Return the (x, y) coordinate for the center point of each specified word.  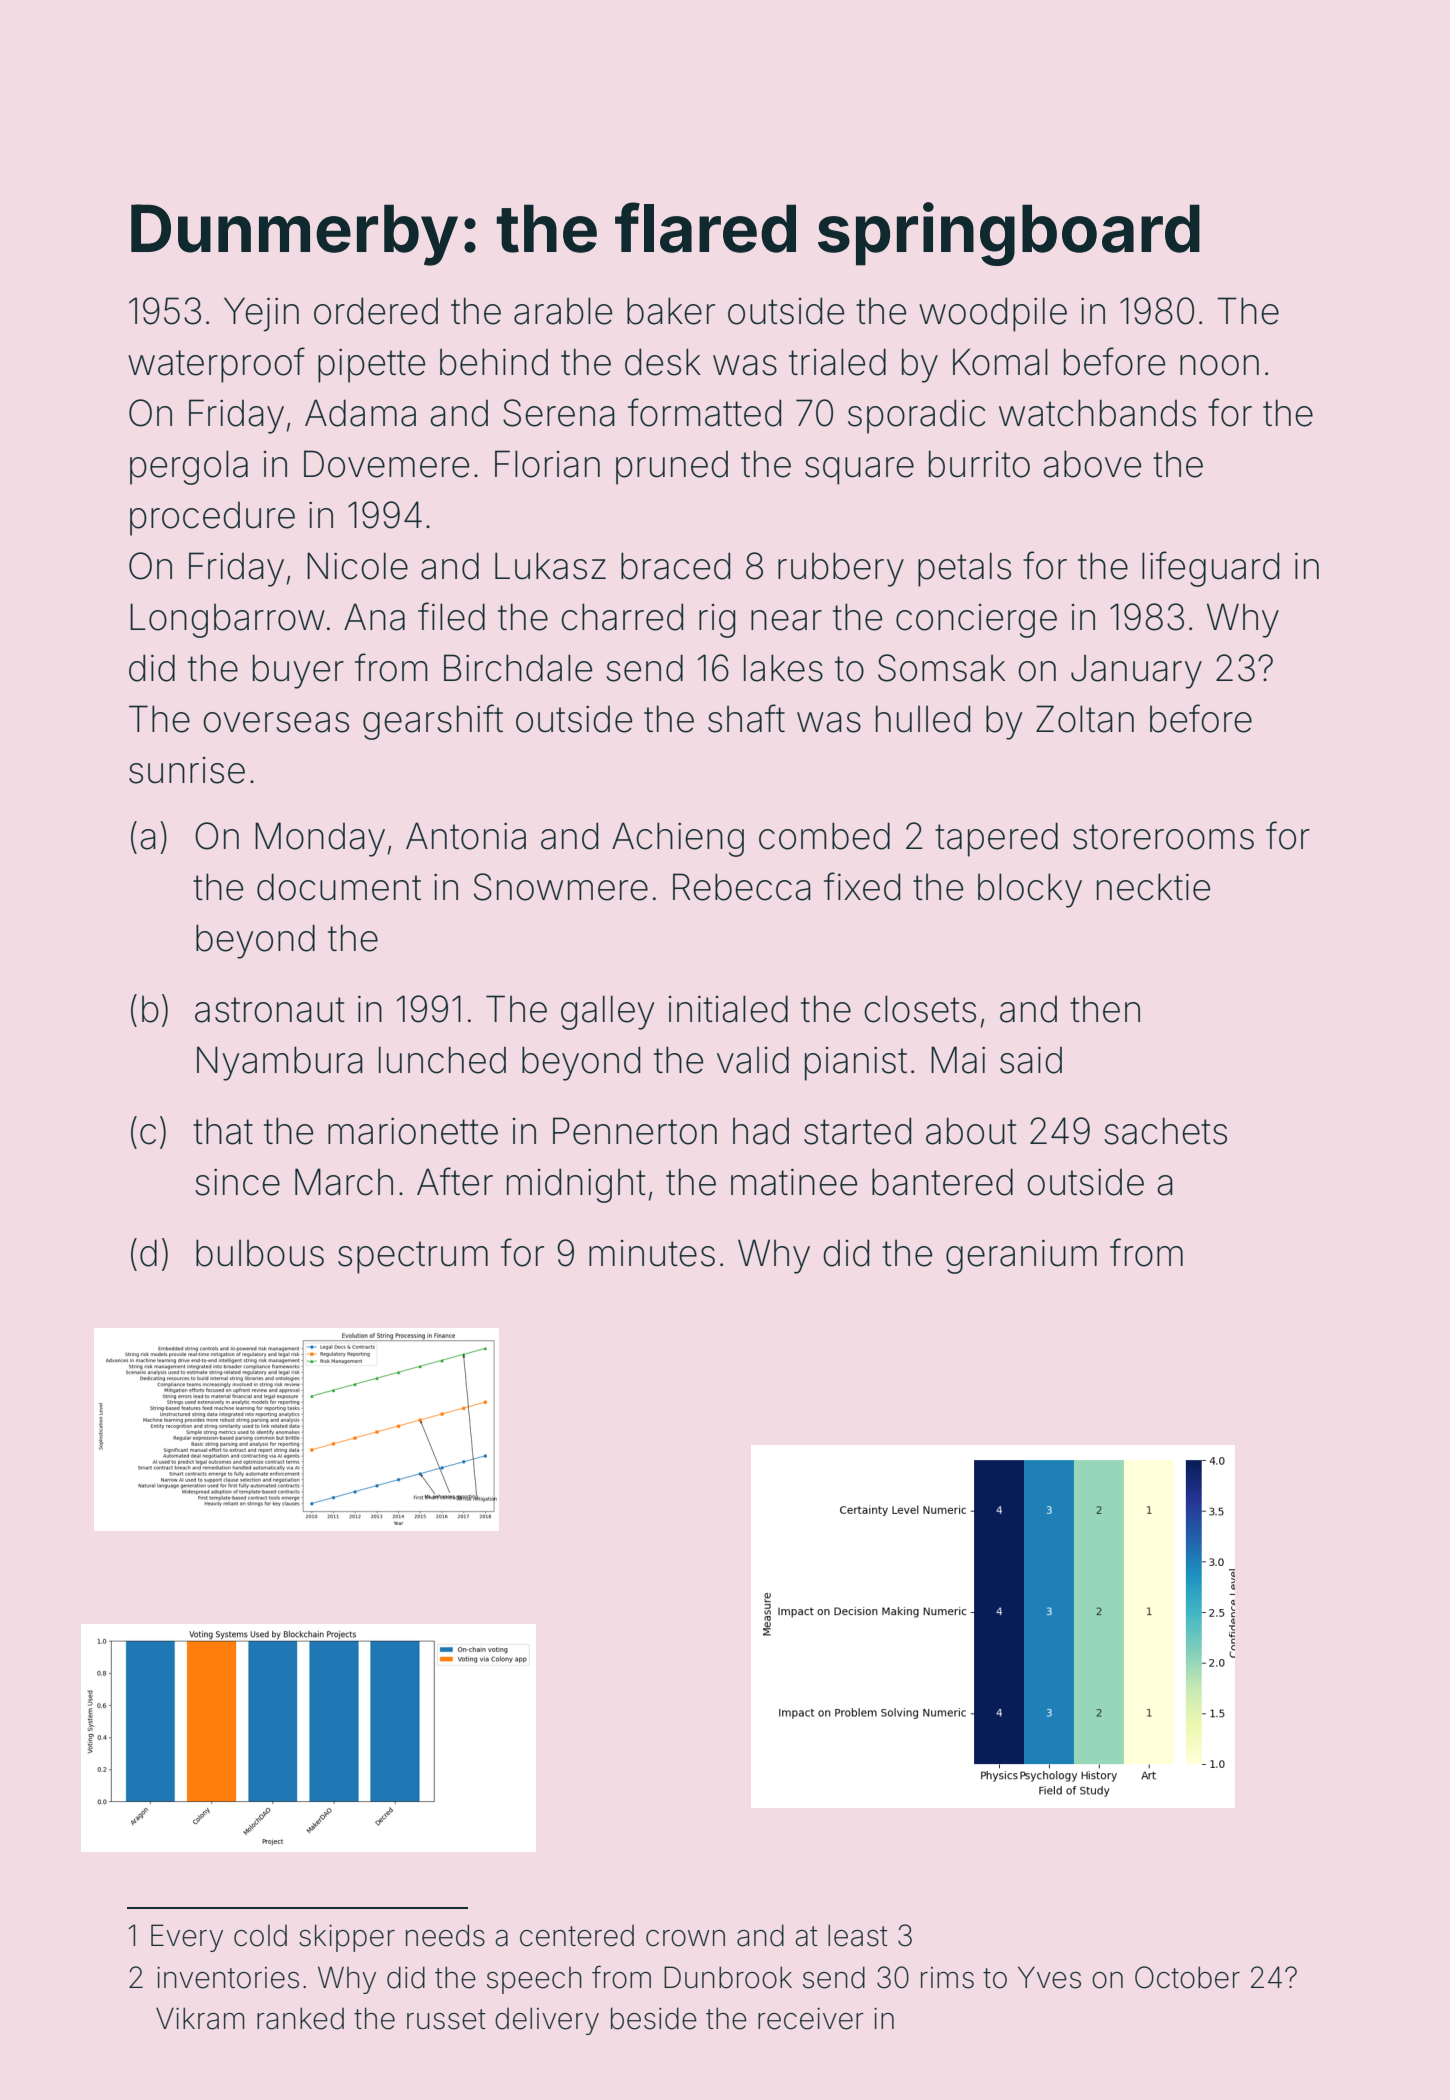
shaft (746, 718)
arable (563, 311)
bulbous (260, 1253)
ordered (376, 311)
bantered (942, 1182)
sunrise (187, 770)
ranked (300, 2018)
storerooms (1163, 837)
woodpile (993, 314)
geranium (1021, 1257)
